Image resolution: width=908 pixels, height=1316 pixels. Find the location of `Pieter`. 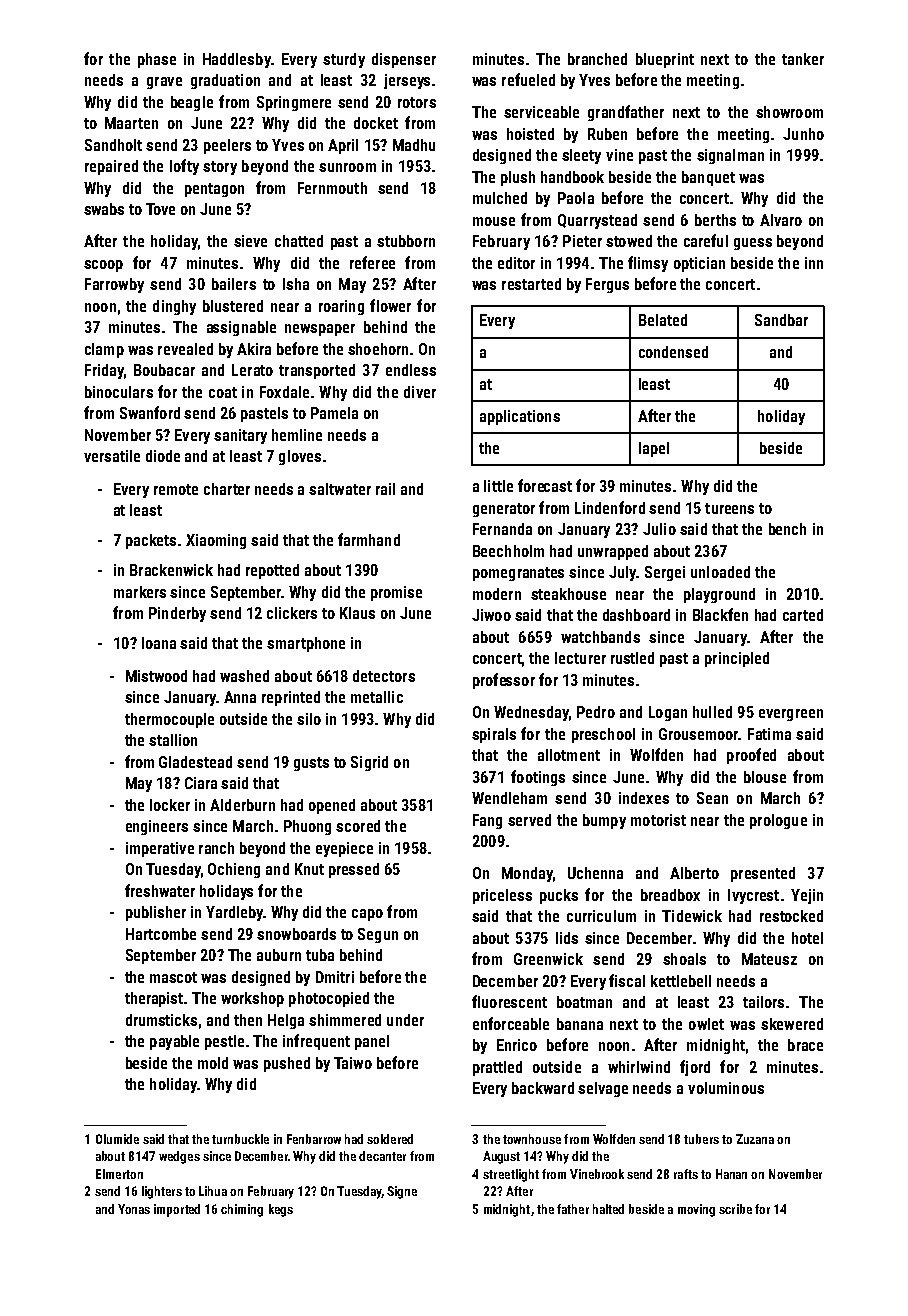

Pieter is located at coordinates (582, 241).
